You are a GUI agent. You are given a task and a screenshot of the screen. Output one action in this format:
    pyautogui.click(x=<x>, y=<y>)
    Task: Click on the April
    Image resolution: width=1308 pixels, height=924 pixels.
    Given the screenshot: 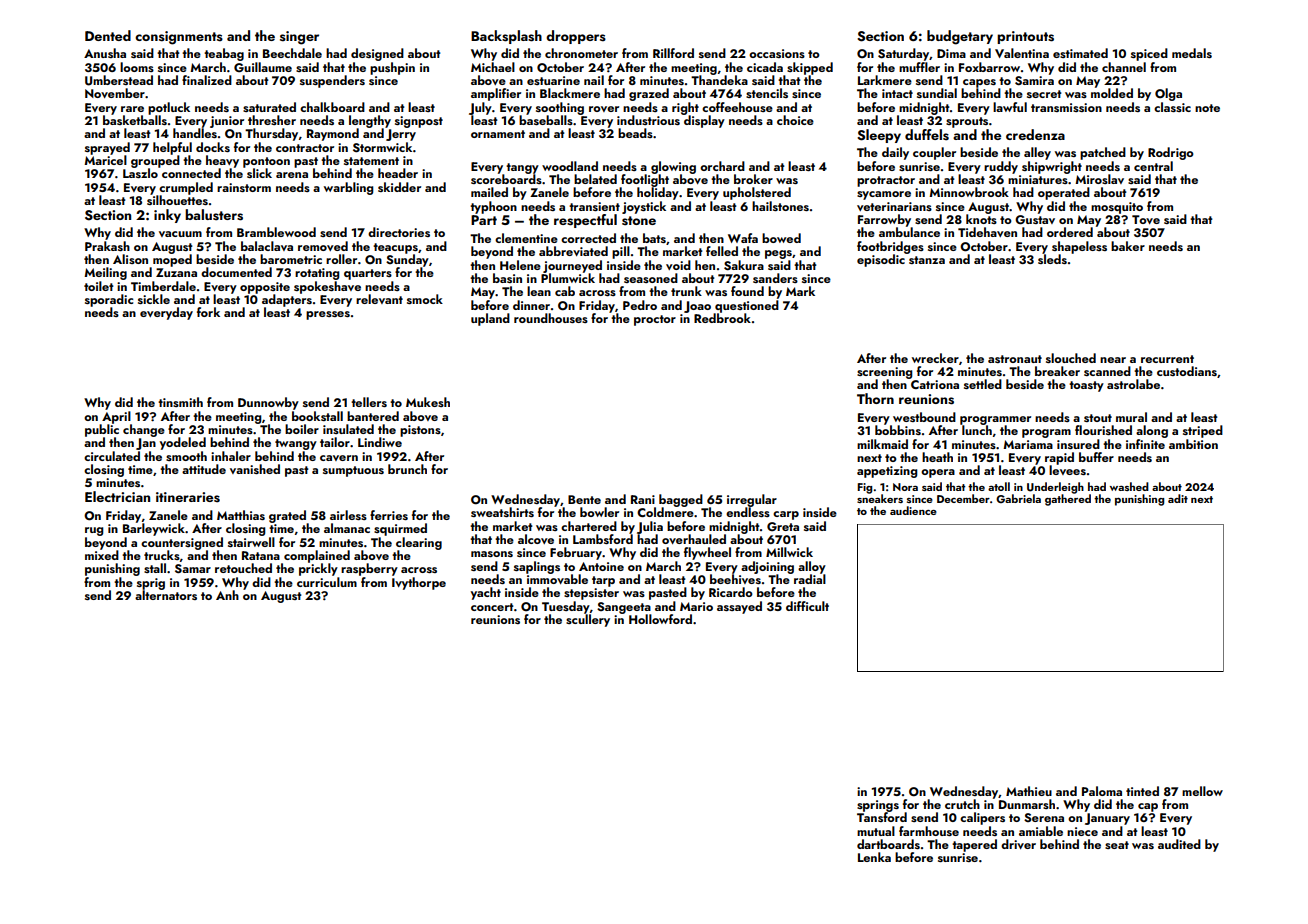 What is the action you would take?
    pyautogui.click(x=116, y=417)
